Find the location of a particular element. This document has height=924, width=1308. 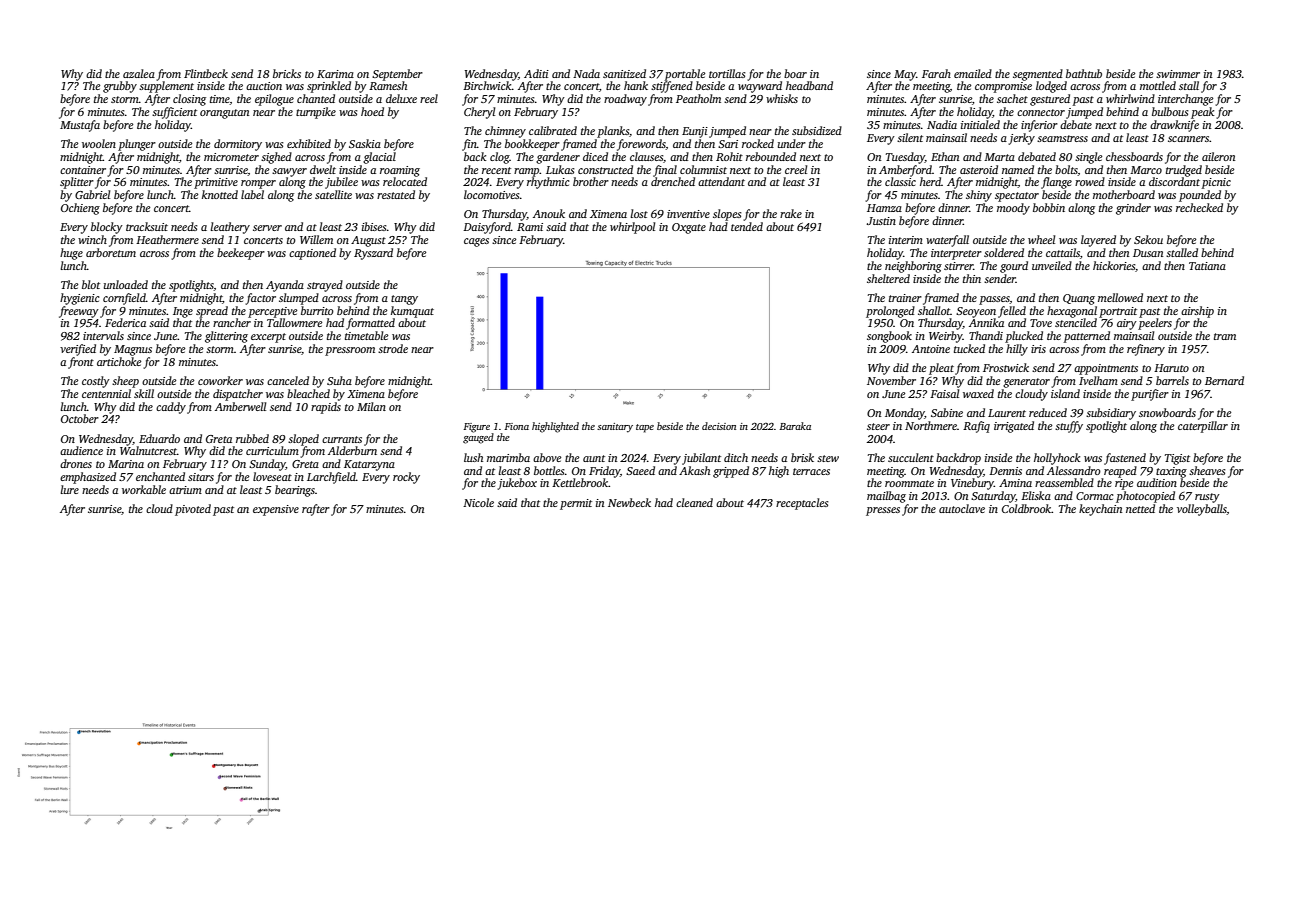

rowed is located at coordinates (1090, 181).
